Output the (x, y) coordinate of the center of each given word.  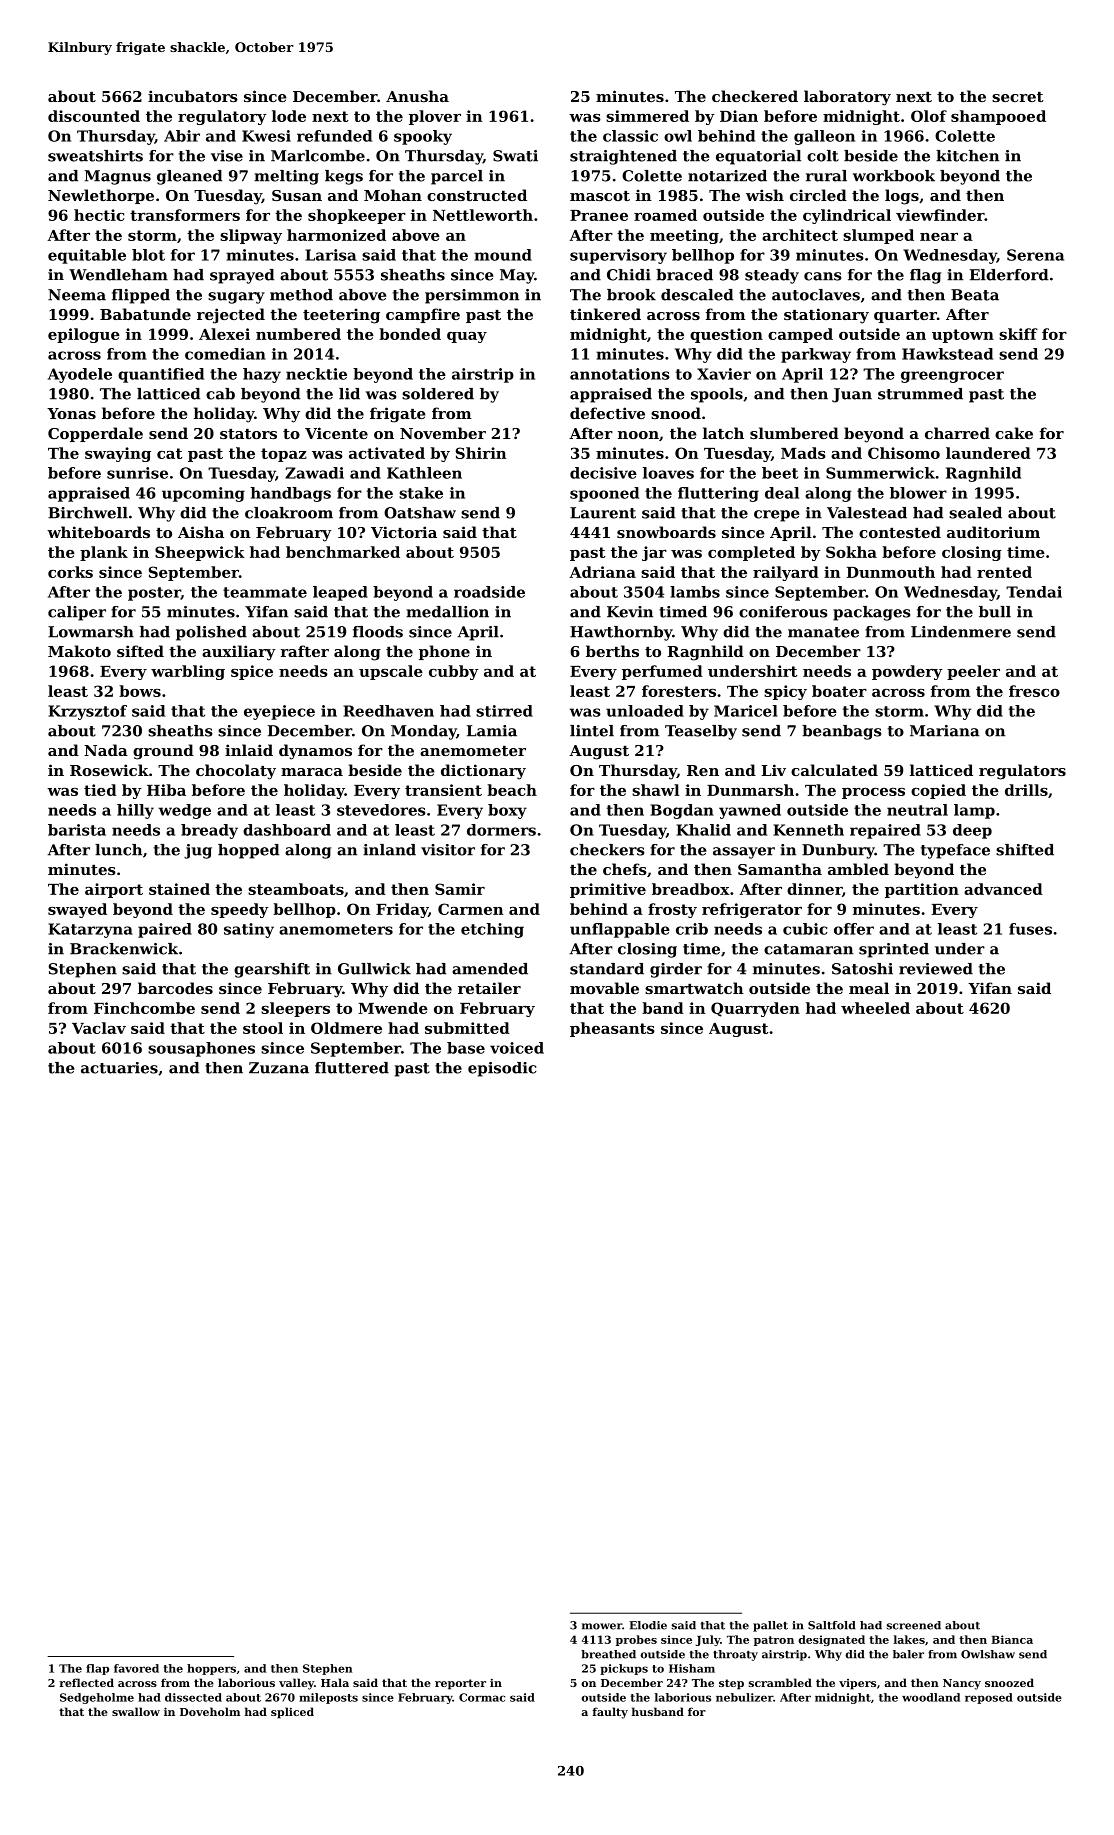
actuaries (119, 1068)
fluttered (352, 1068)
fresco (1034, 691)
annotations (620, 374)
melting (286, 177)
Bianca (1012, 1639)
